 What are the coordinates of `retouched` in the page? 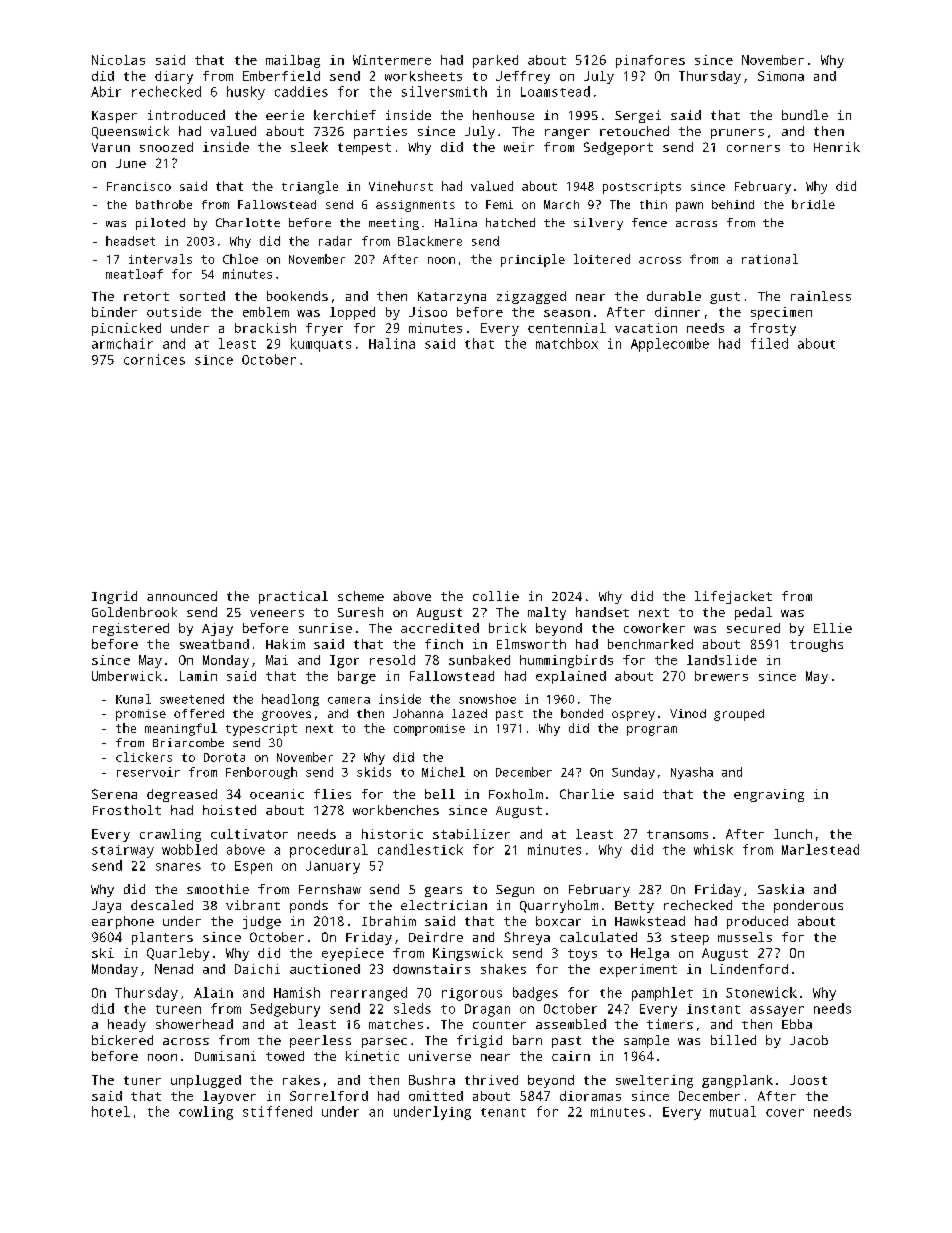 It's located at (634, 131).
